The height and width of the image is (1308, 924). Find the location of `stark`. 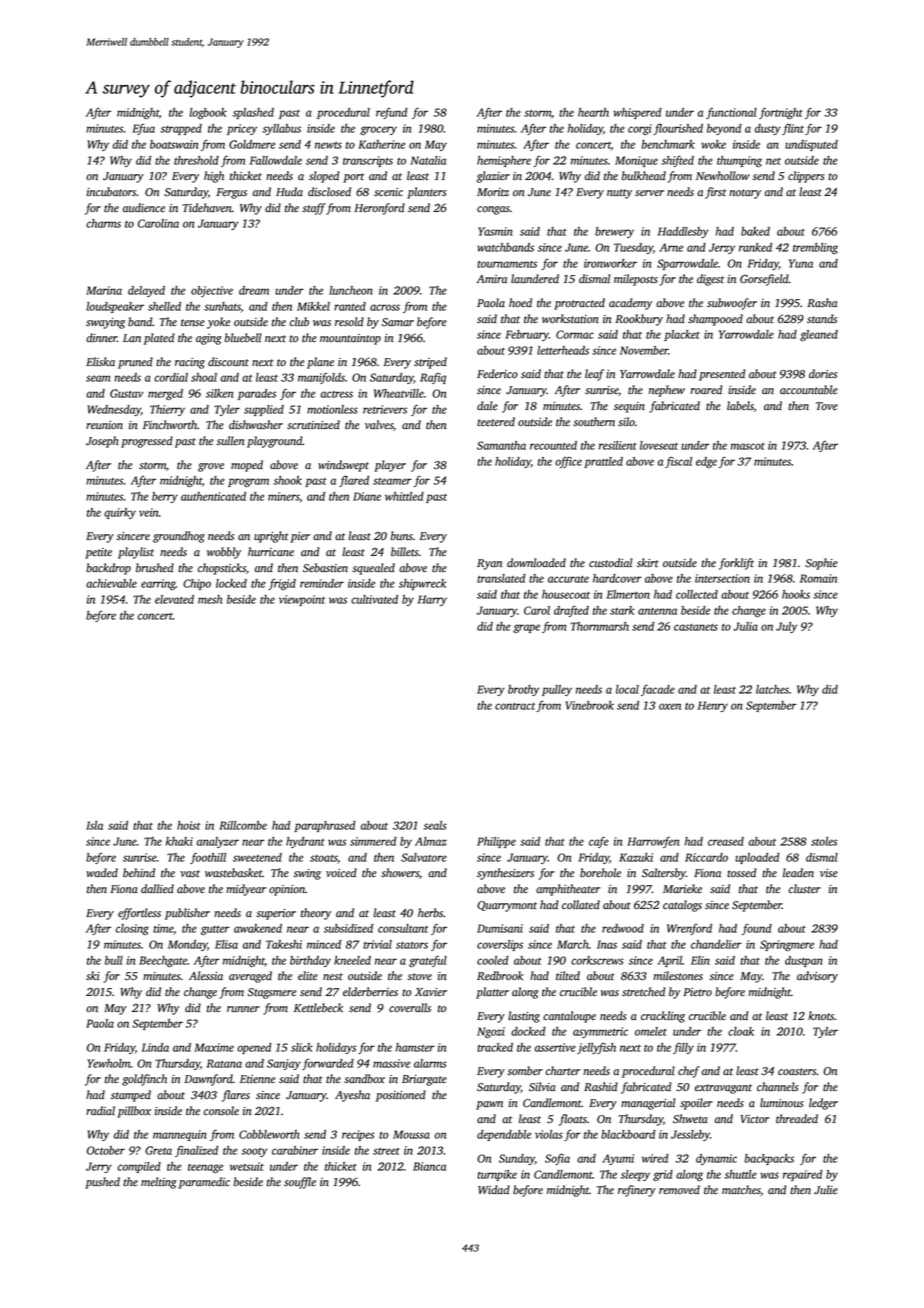

stark is located at coordinates (622, 610).
